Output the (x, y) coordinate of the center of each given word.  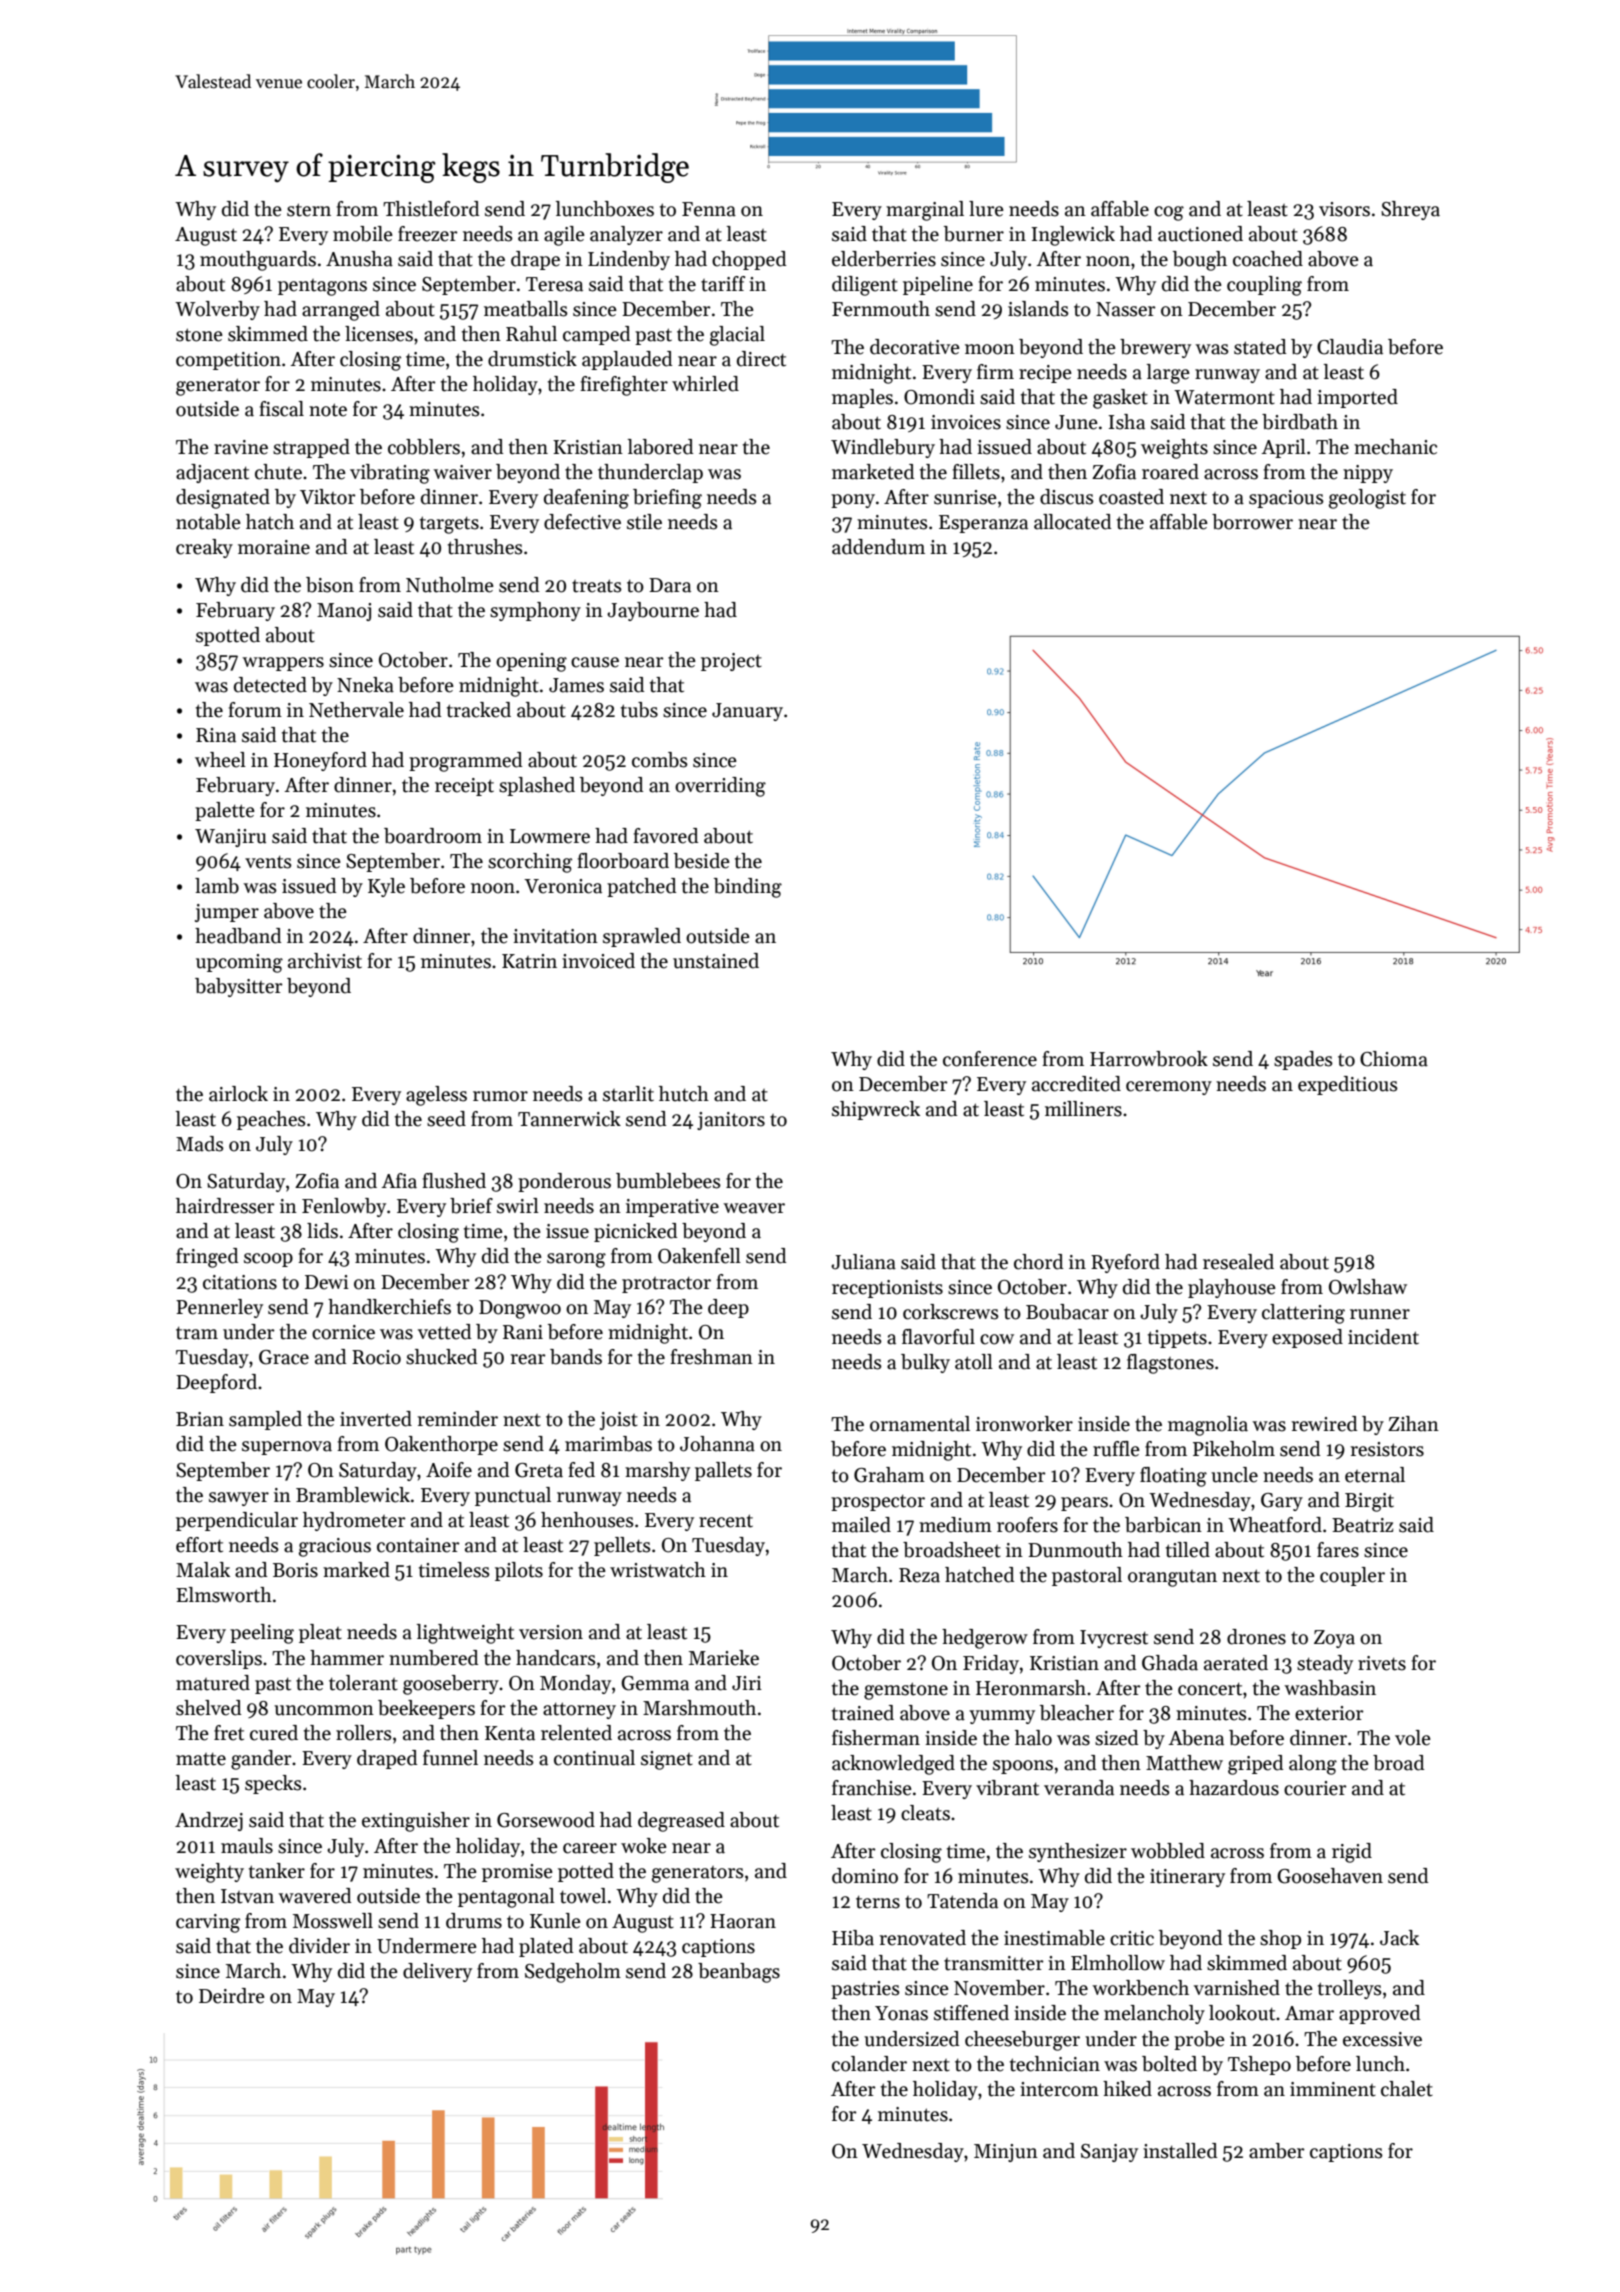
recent (726, 1521)
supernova (287, 1448)
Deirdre (232, 1996)
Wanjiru (230, 838)
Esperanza (983, 524)
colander (869, 2064)
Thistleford (431, 209)
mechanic (1395, 447)
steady (1325, 1664)
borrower (1252, 522)
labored (661, 447)
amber (1277, 2151)
